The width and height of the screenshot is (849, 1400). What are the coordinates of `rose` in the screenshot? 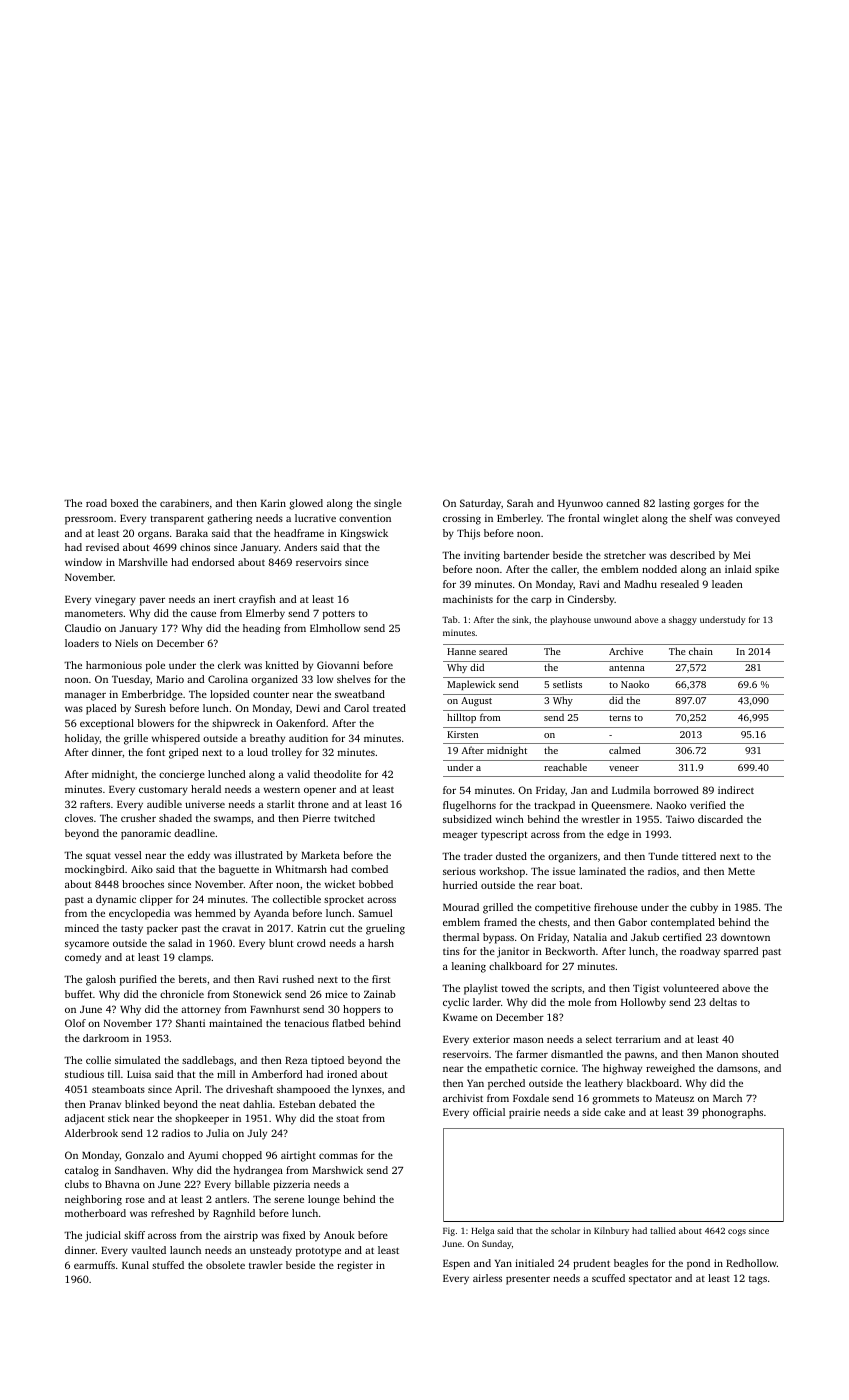 It's located at (135, 1200).
